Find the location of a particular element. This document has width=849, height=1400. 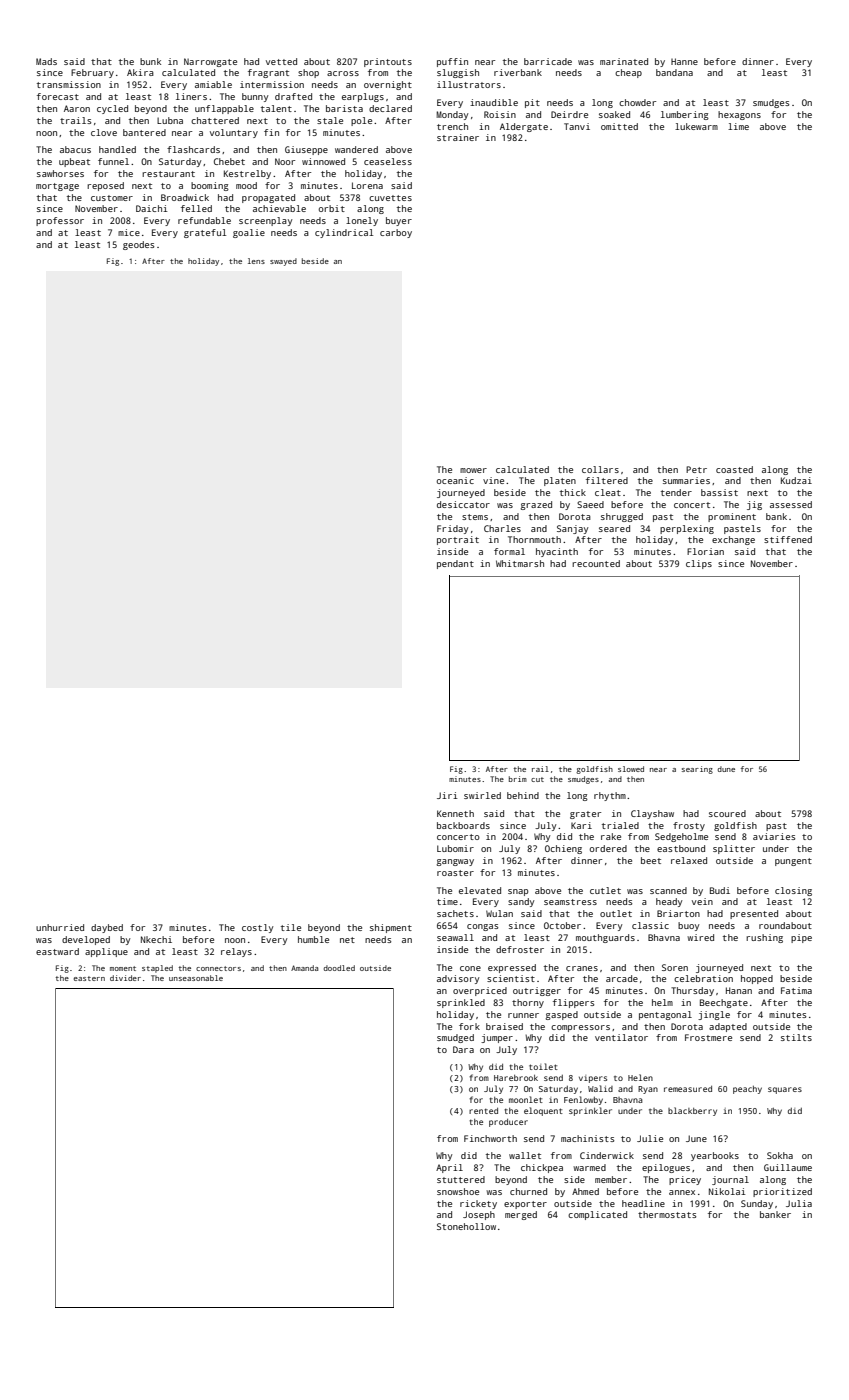

cylindrical is located at coordinates (344, 233).
